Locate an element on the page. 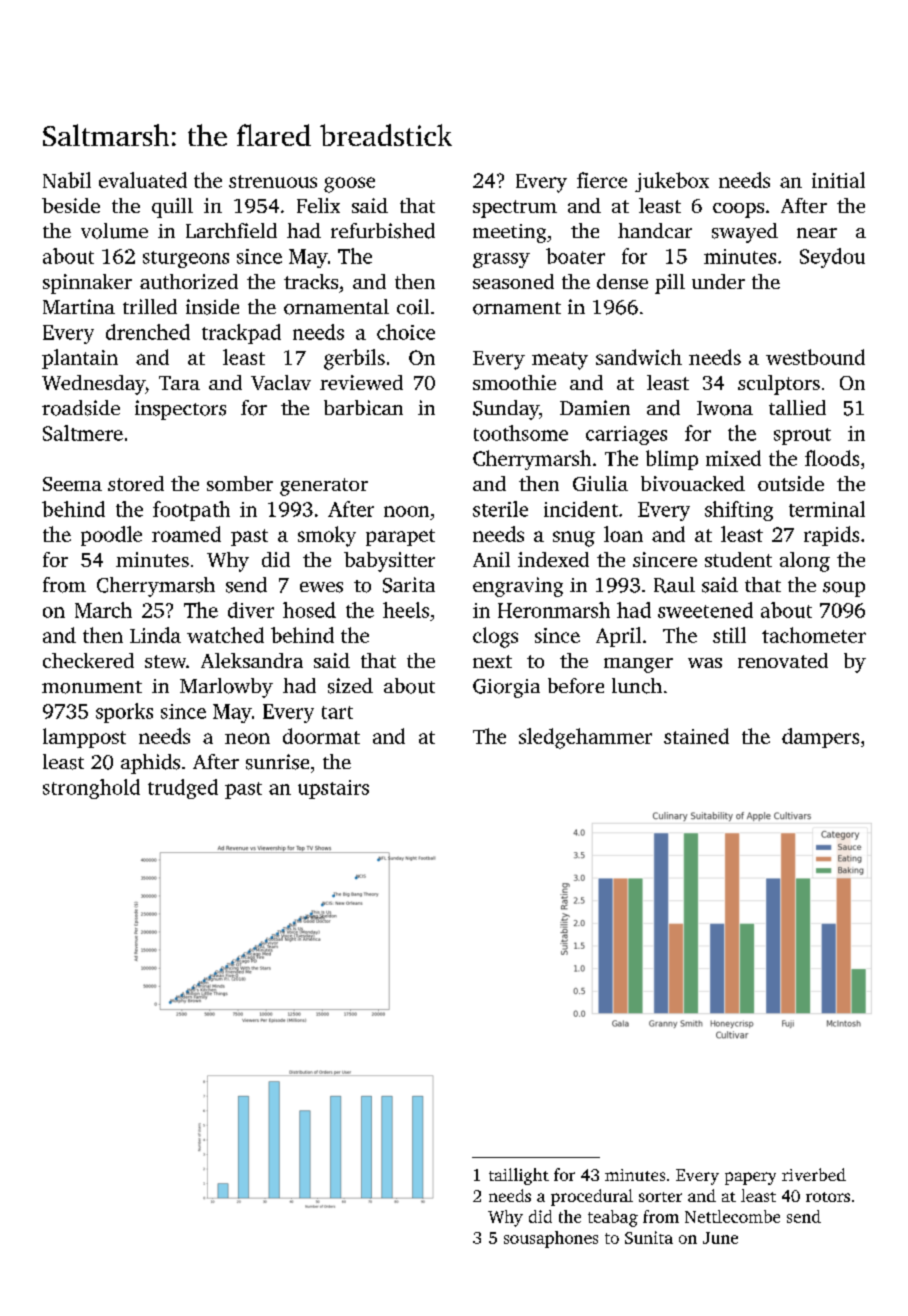  meaty is located at coordinates (560, 361).
